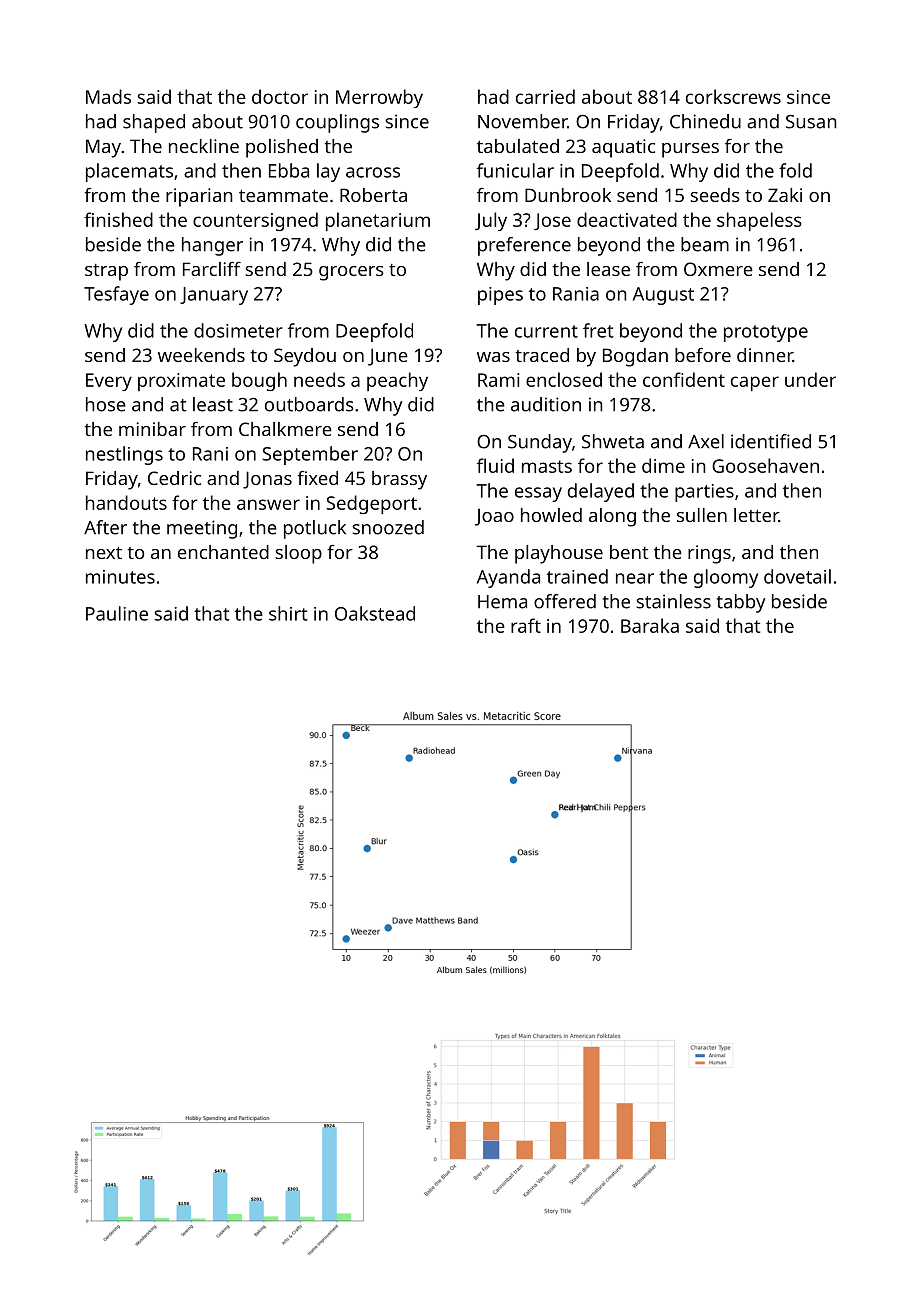 Image resolution: width=924 pixels, height=1308 pixels. Describe the element at coordinates (494, 517) in the screenshot. I see `Joao` at that location.
